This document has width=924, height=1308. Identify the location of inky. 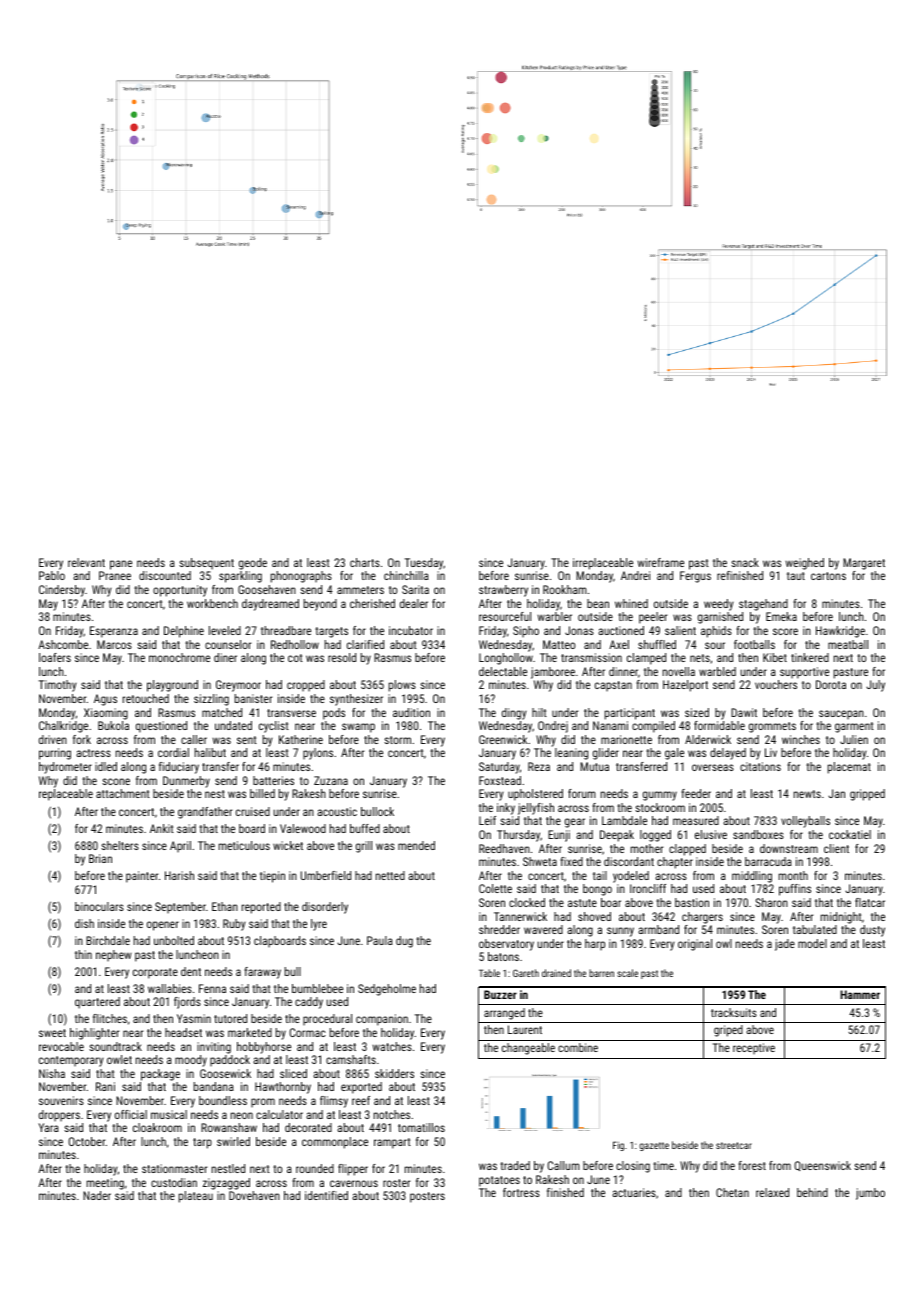
(506, 809).
